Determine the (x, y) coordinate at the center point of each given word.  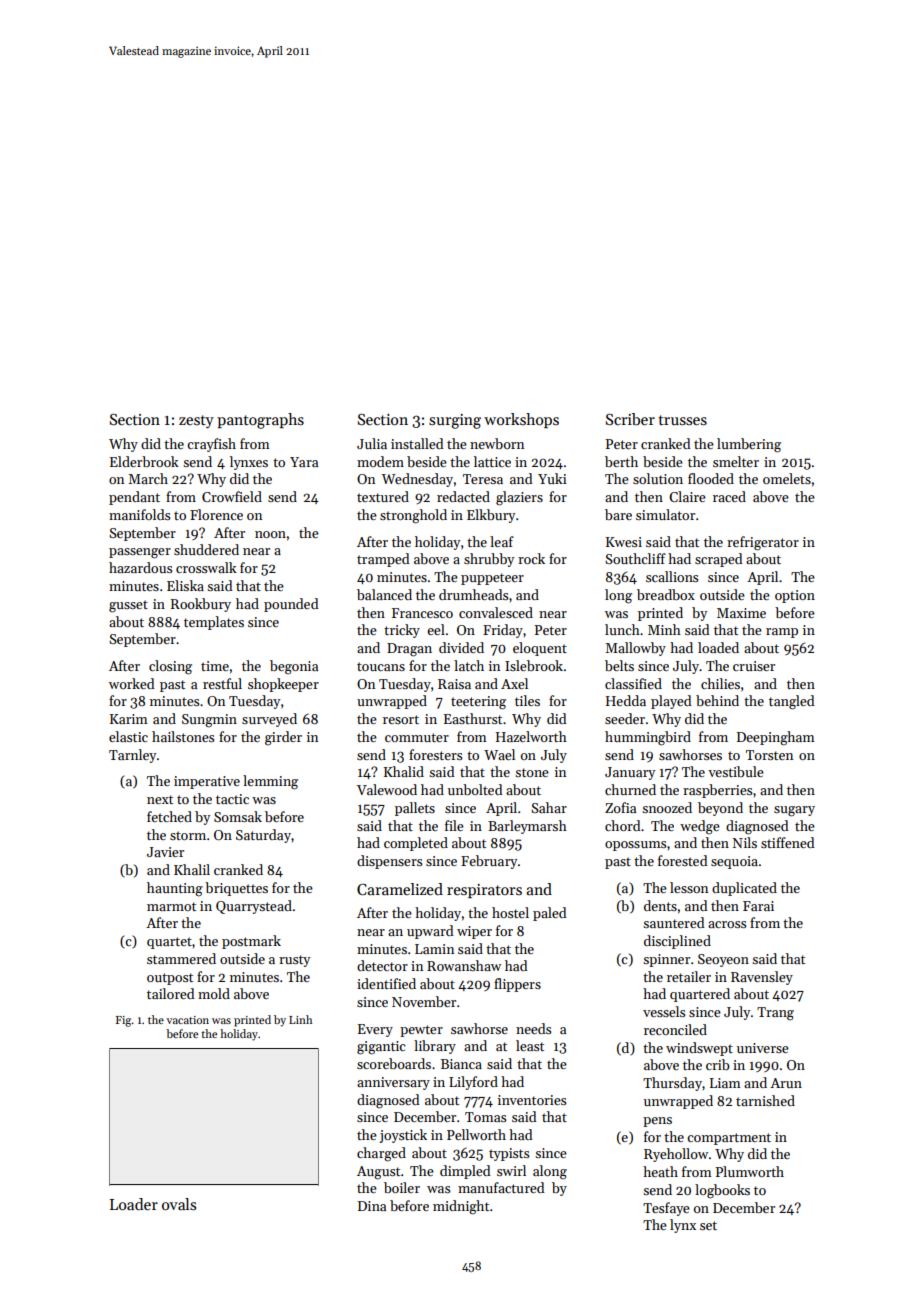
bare (618, 514)
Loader (134, 1204)
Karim (129, 719)
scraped (719, 560)
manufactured (501, 1187)
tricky (402, 631)
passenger (140, 553)
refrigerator (763, 543)
